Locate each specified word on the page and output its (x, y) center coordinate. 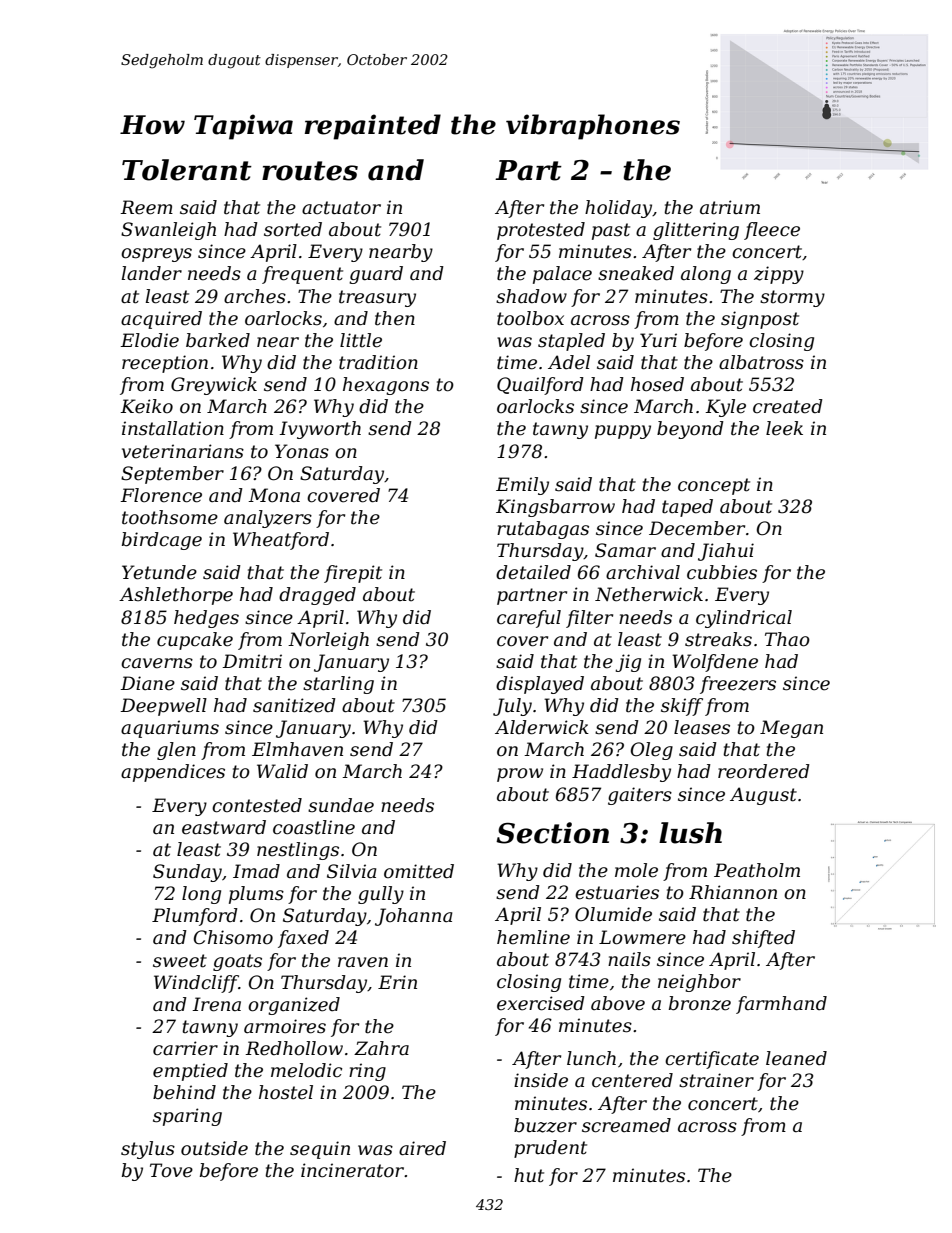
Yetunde (159, 572)
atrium (730, 207)
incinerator (353, 1170)
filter (589, 619)
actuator (341, 208)
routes (310, 171)
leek (784, 428)
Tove (171, 1170)
